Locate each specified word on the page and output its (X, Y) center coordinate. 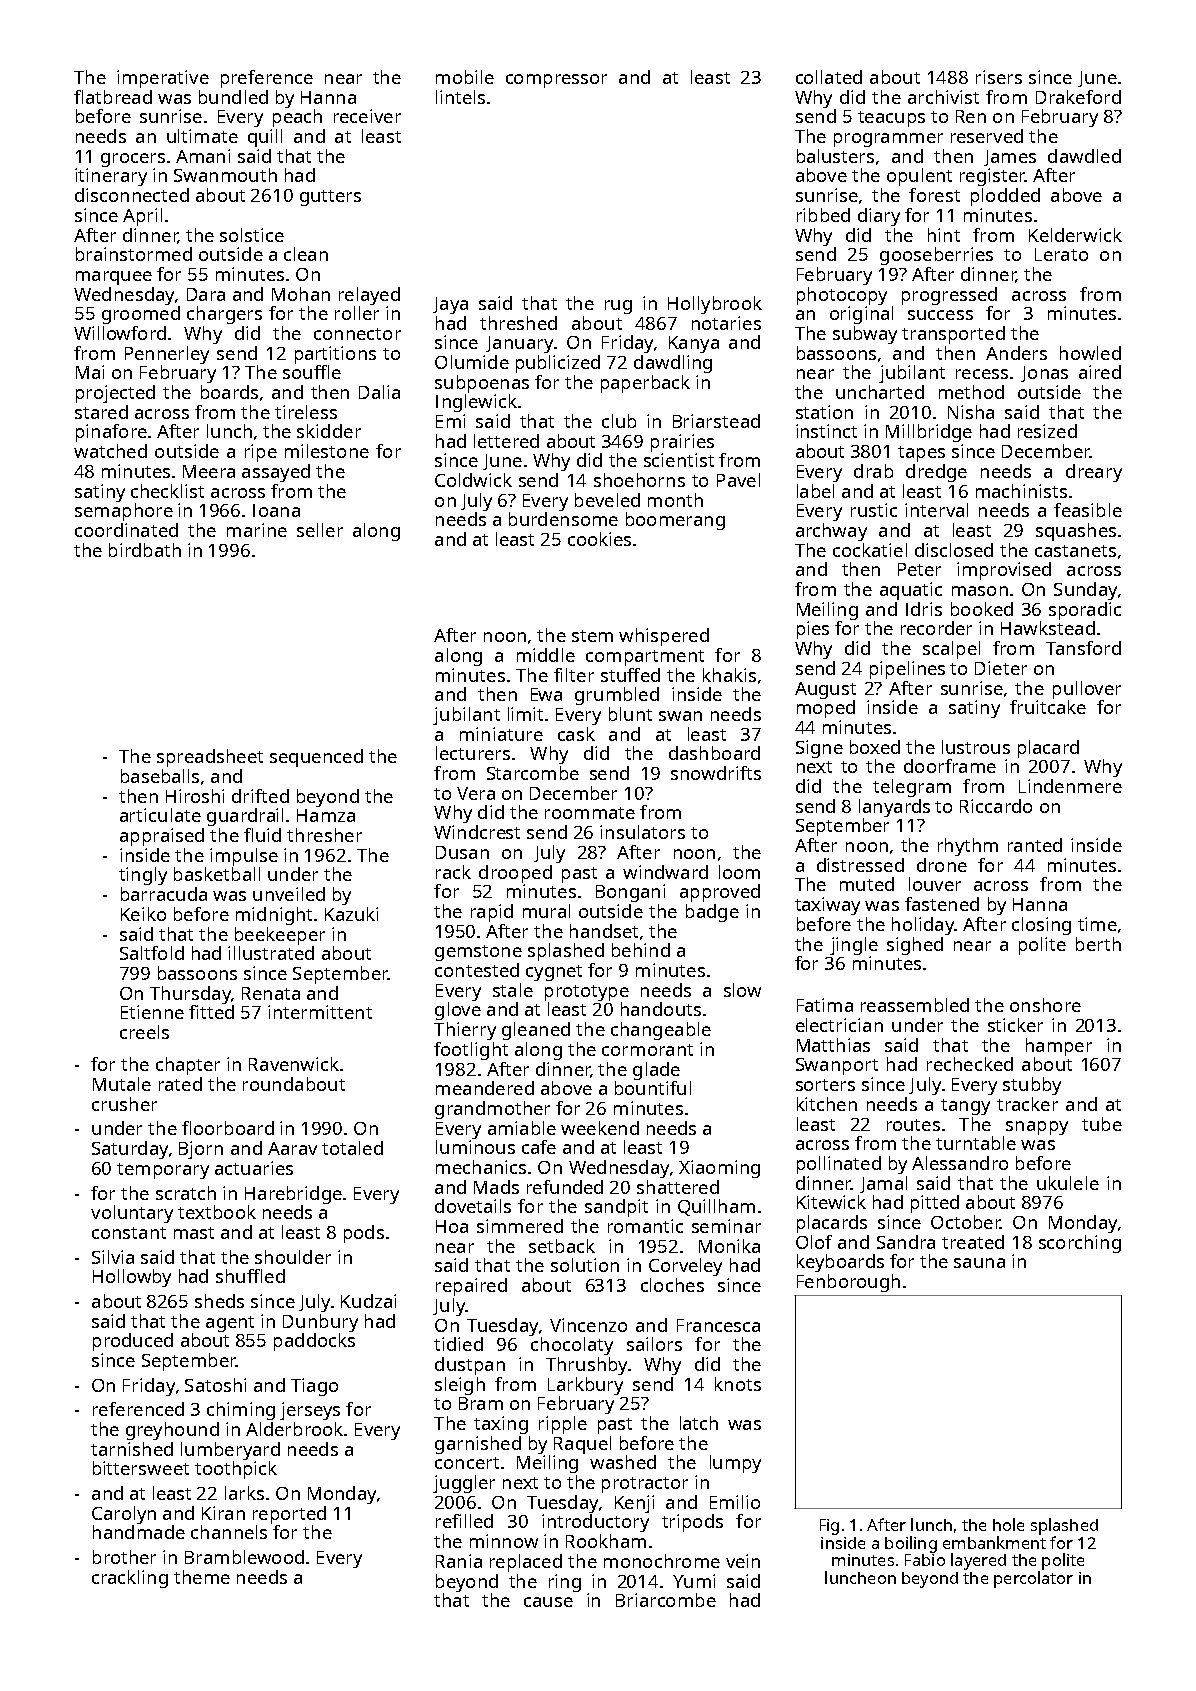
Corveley (685, 1267)
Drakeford (1078, 97)
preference (267, 79)
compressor (556, 81)
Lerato (1061, 254)
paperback (645, 384)
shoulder (293, 1257)
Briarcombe (666, 1600)
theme (202, 1577)
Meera (209, 471)
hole (1008, 1524)
